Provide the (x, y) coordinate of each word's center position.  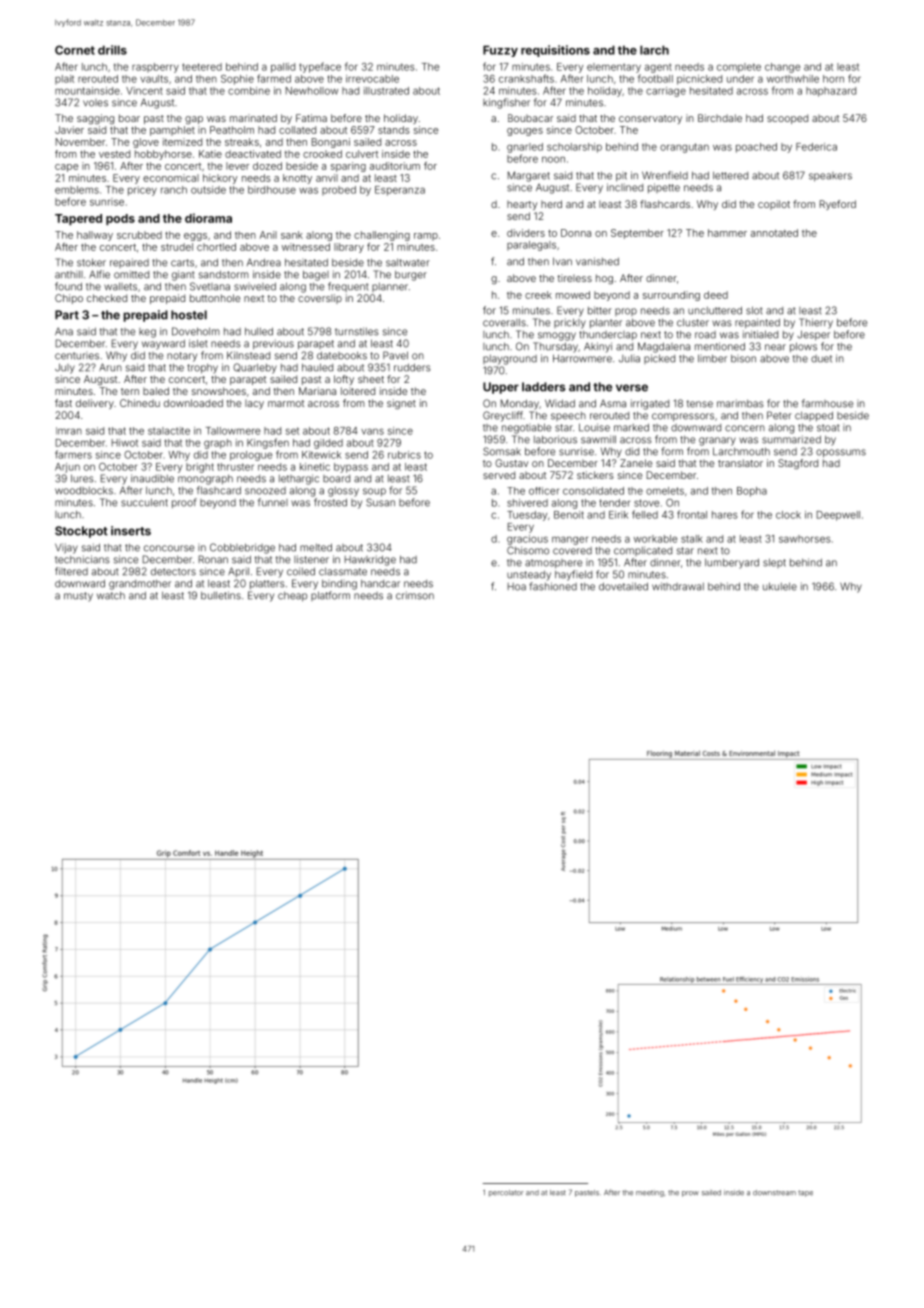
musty (78, 597)
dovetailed (623, 586)
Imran (69, 431)
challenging (382, 236)
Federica (816, 147)
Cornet (75, 50)
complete (739, 68)
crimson (415, 595)
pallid (283, 68)
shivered (527, 503)
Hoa (517, 587)
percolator (506, 1193)
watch (111, 595)
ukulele (780, 586)
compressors (683, 417)
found (68, 286)
